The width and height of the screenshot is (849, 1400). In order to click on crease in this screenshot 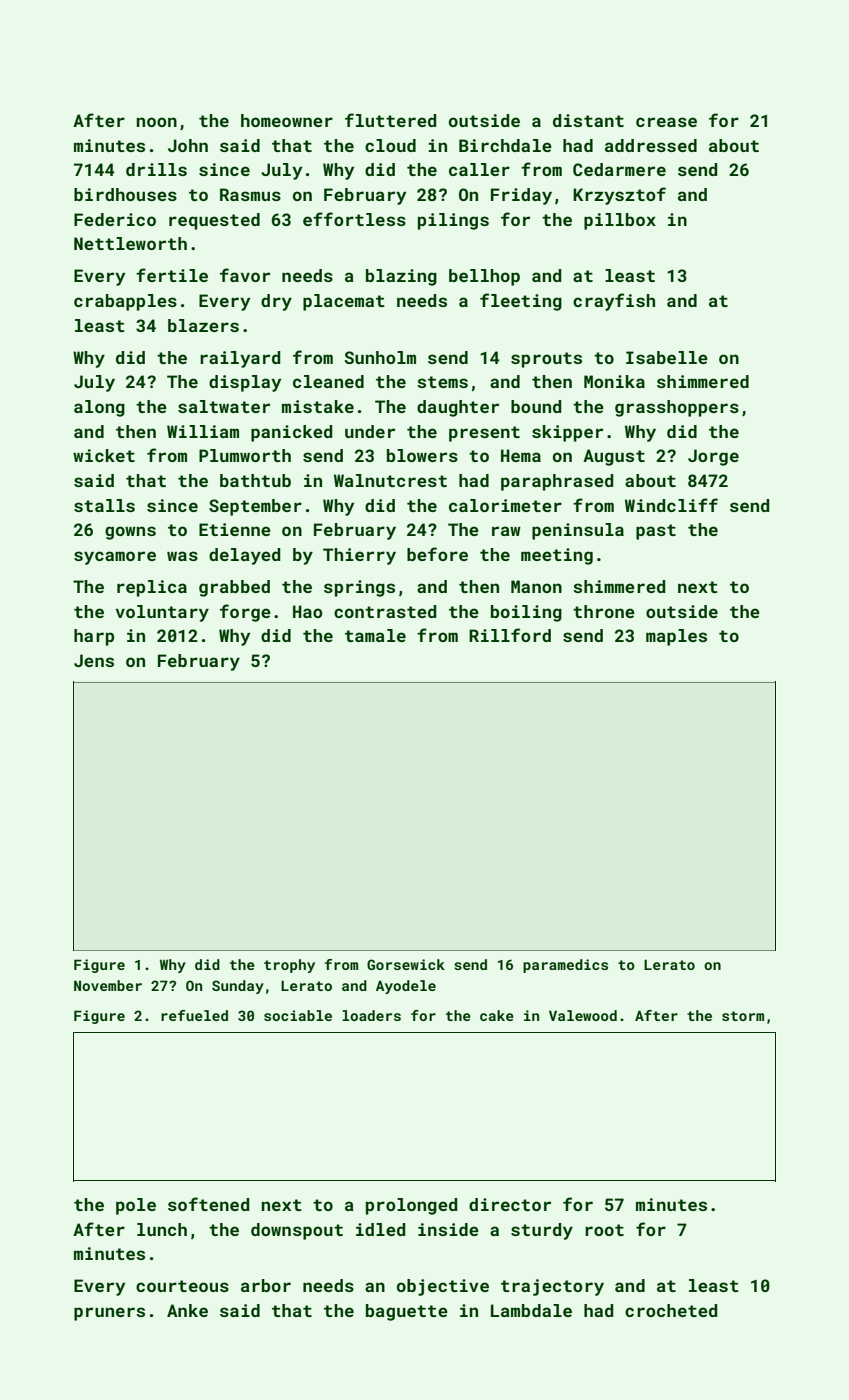, I will do `click(666, 122)`.
